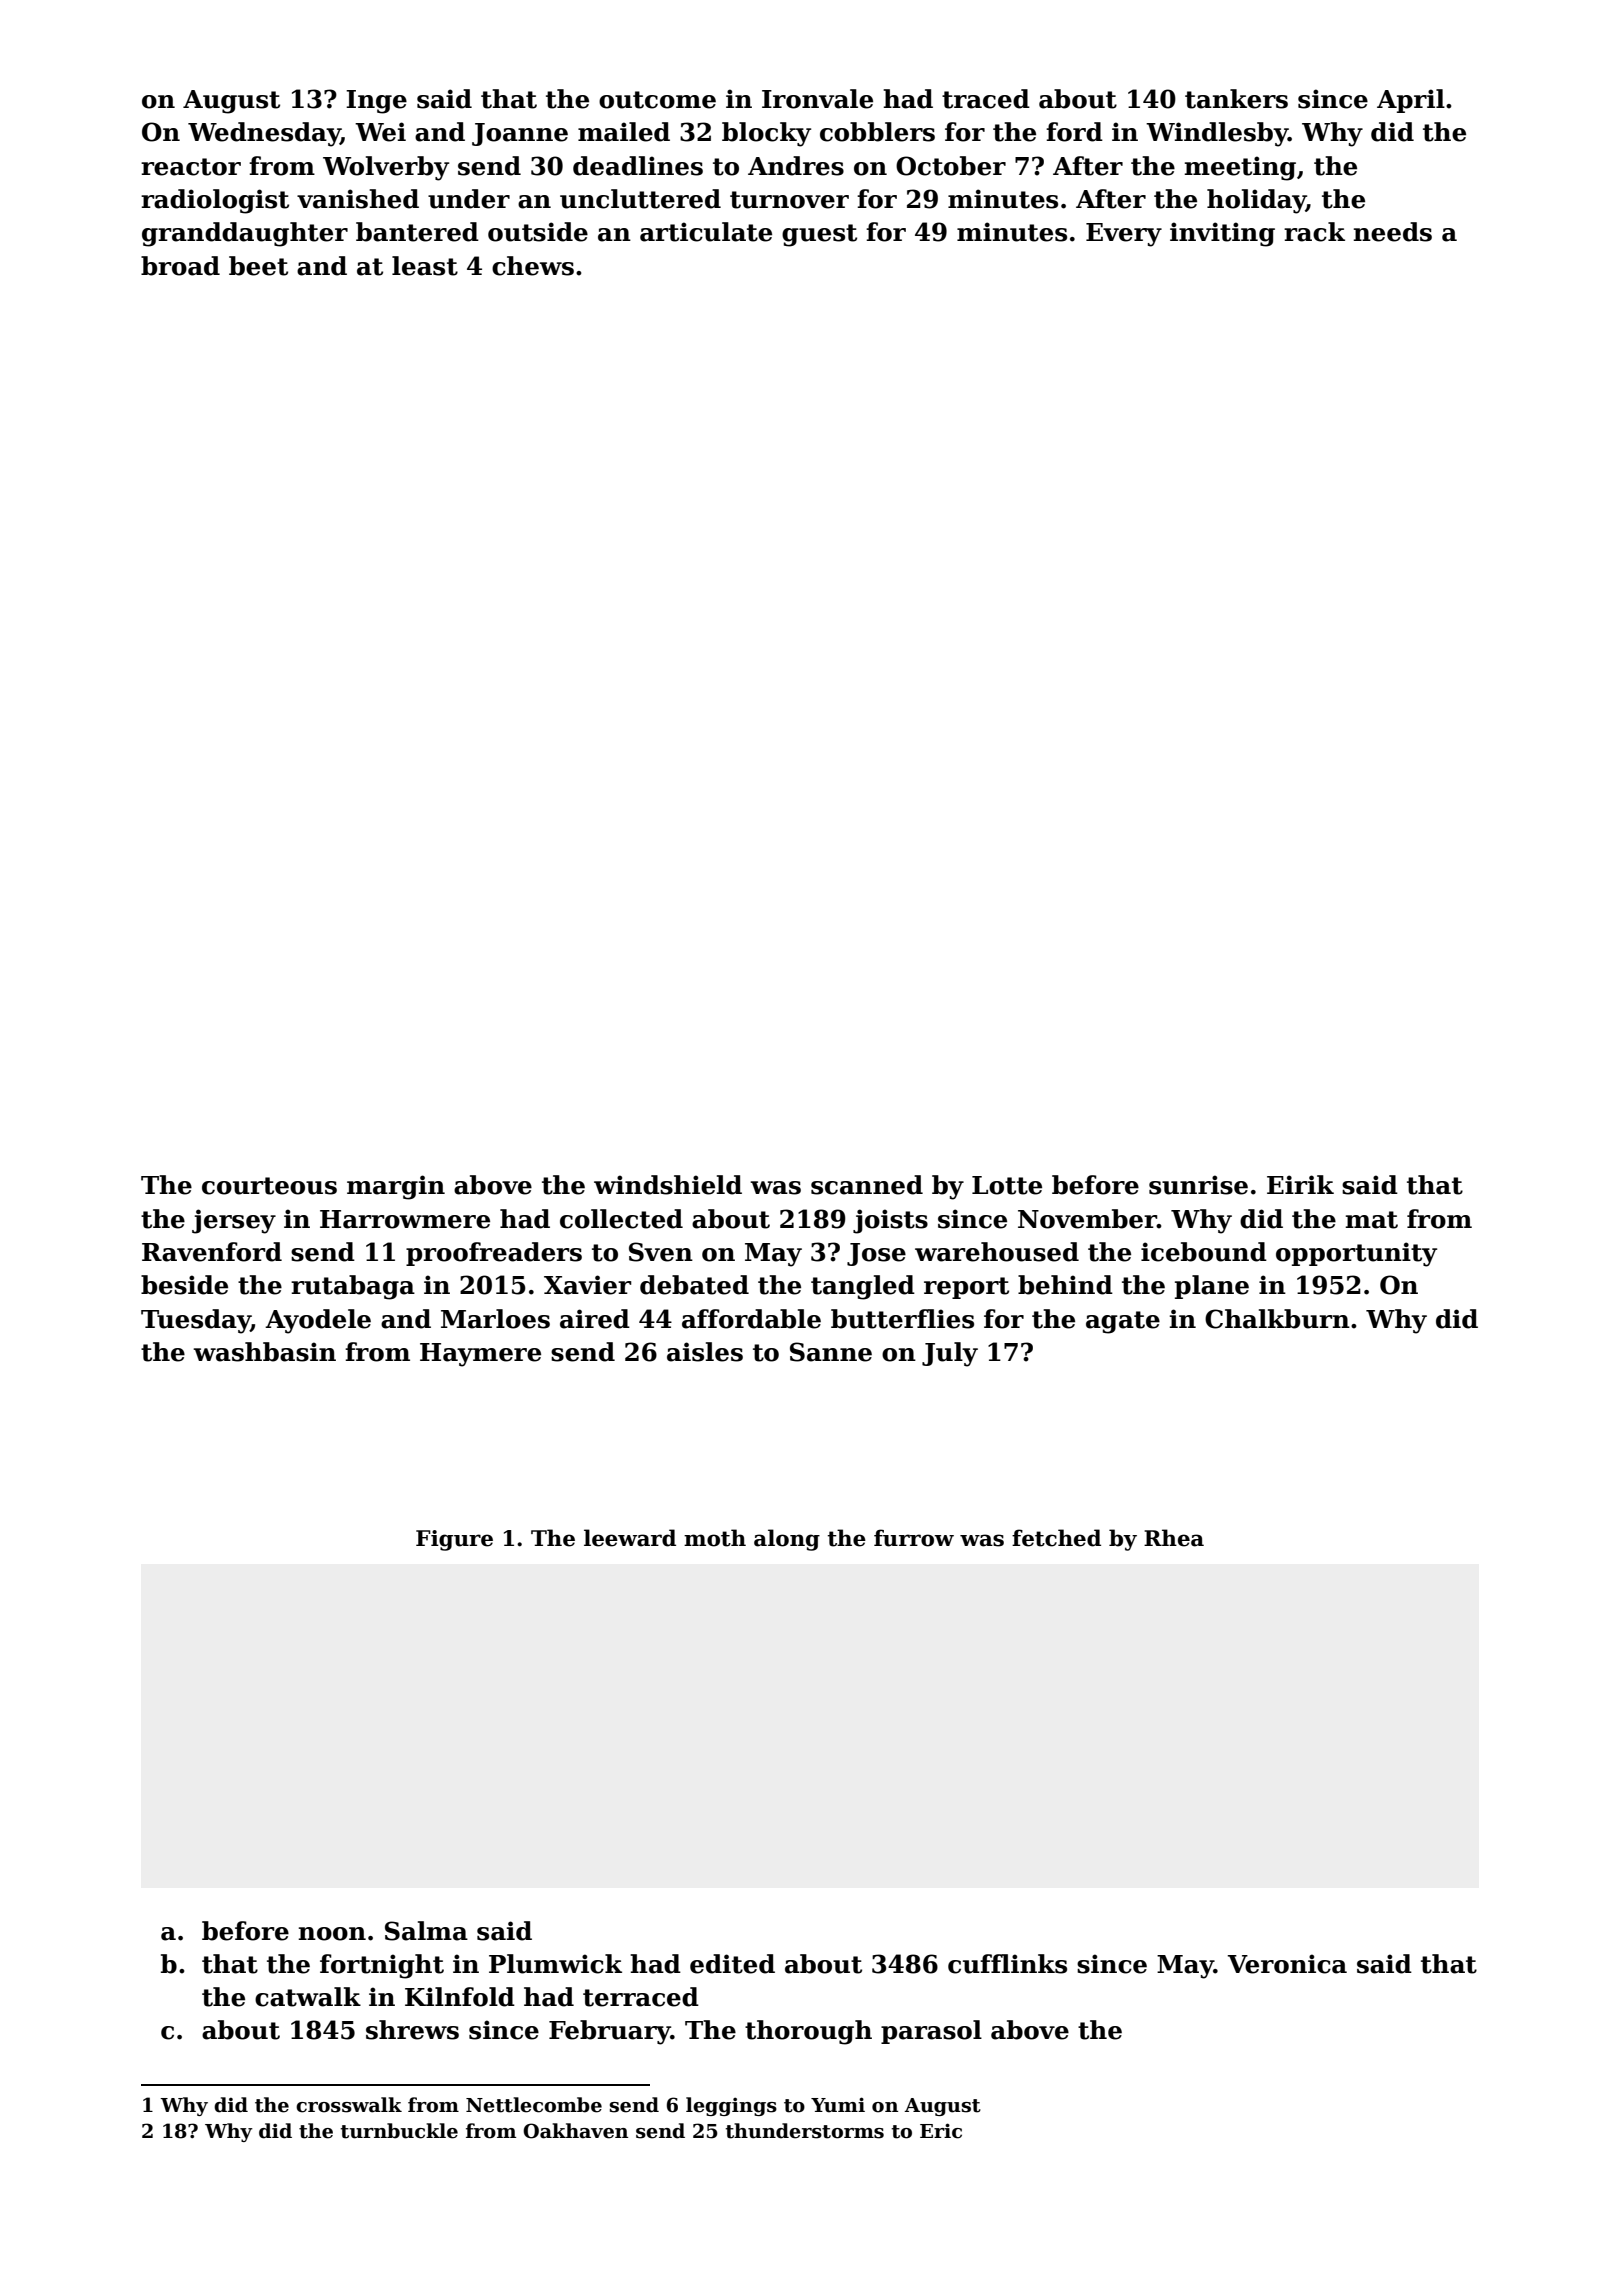 The width and height of the screenshot is (1620, 2292). Describe the element at coordinates (668, 1185) in the screenshot. I see `windshield` at that location.
